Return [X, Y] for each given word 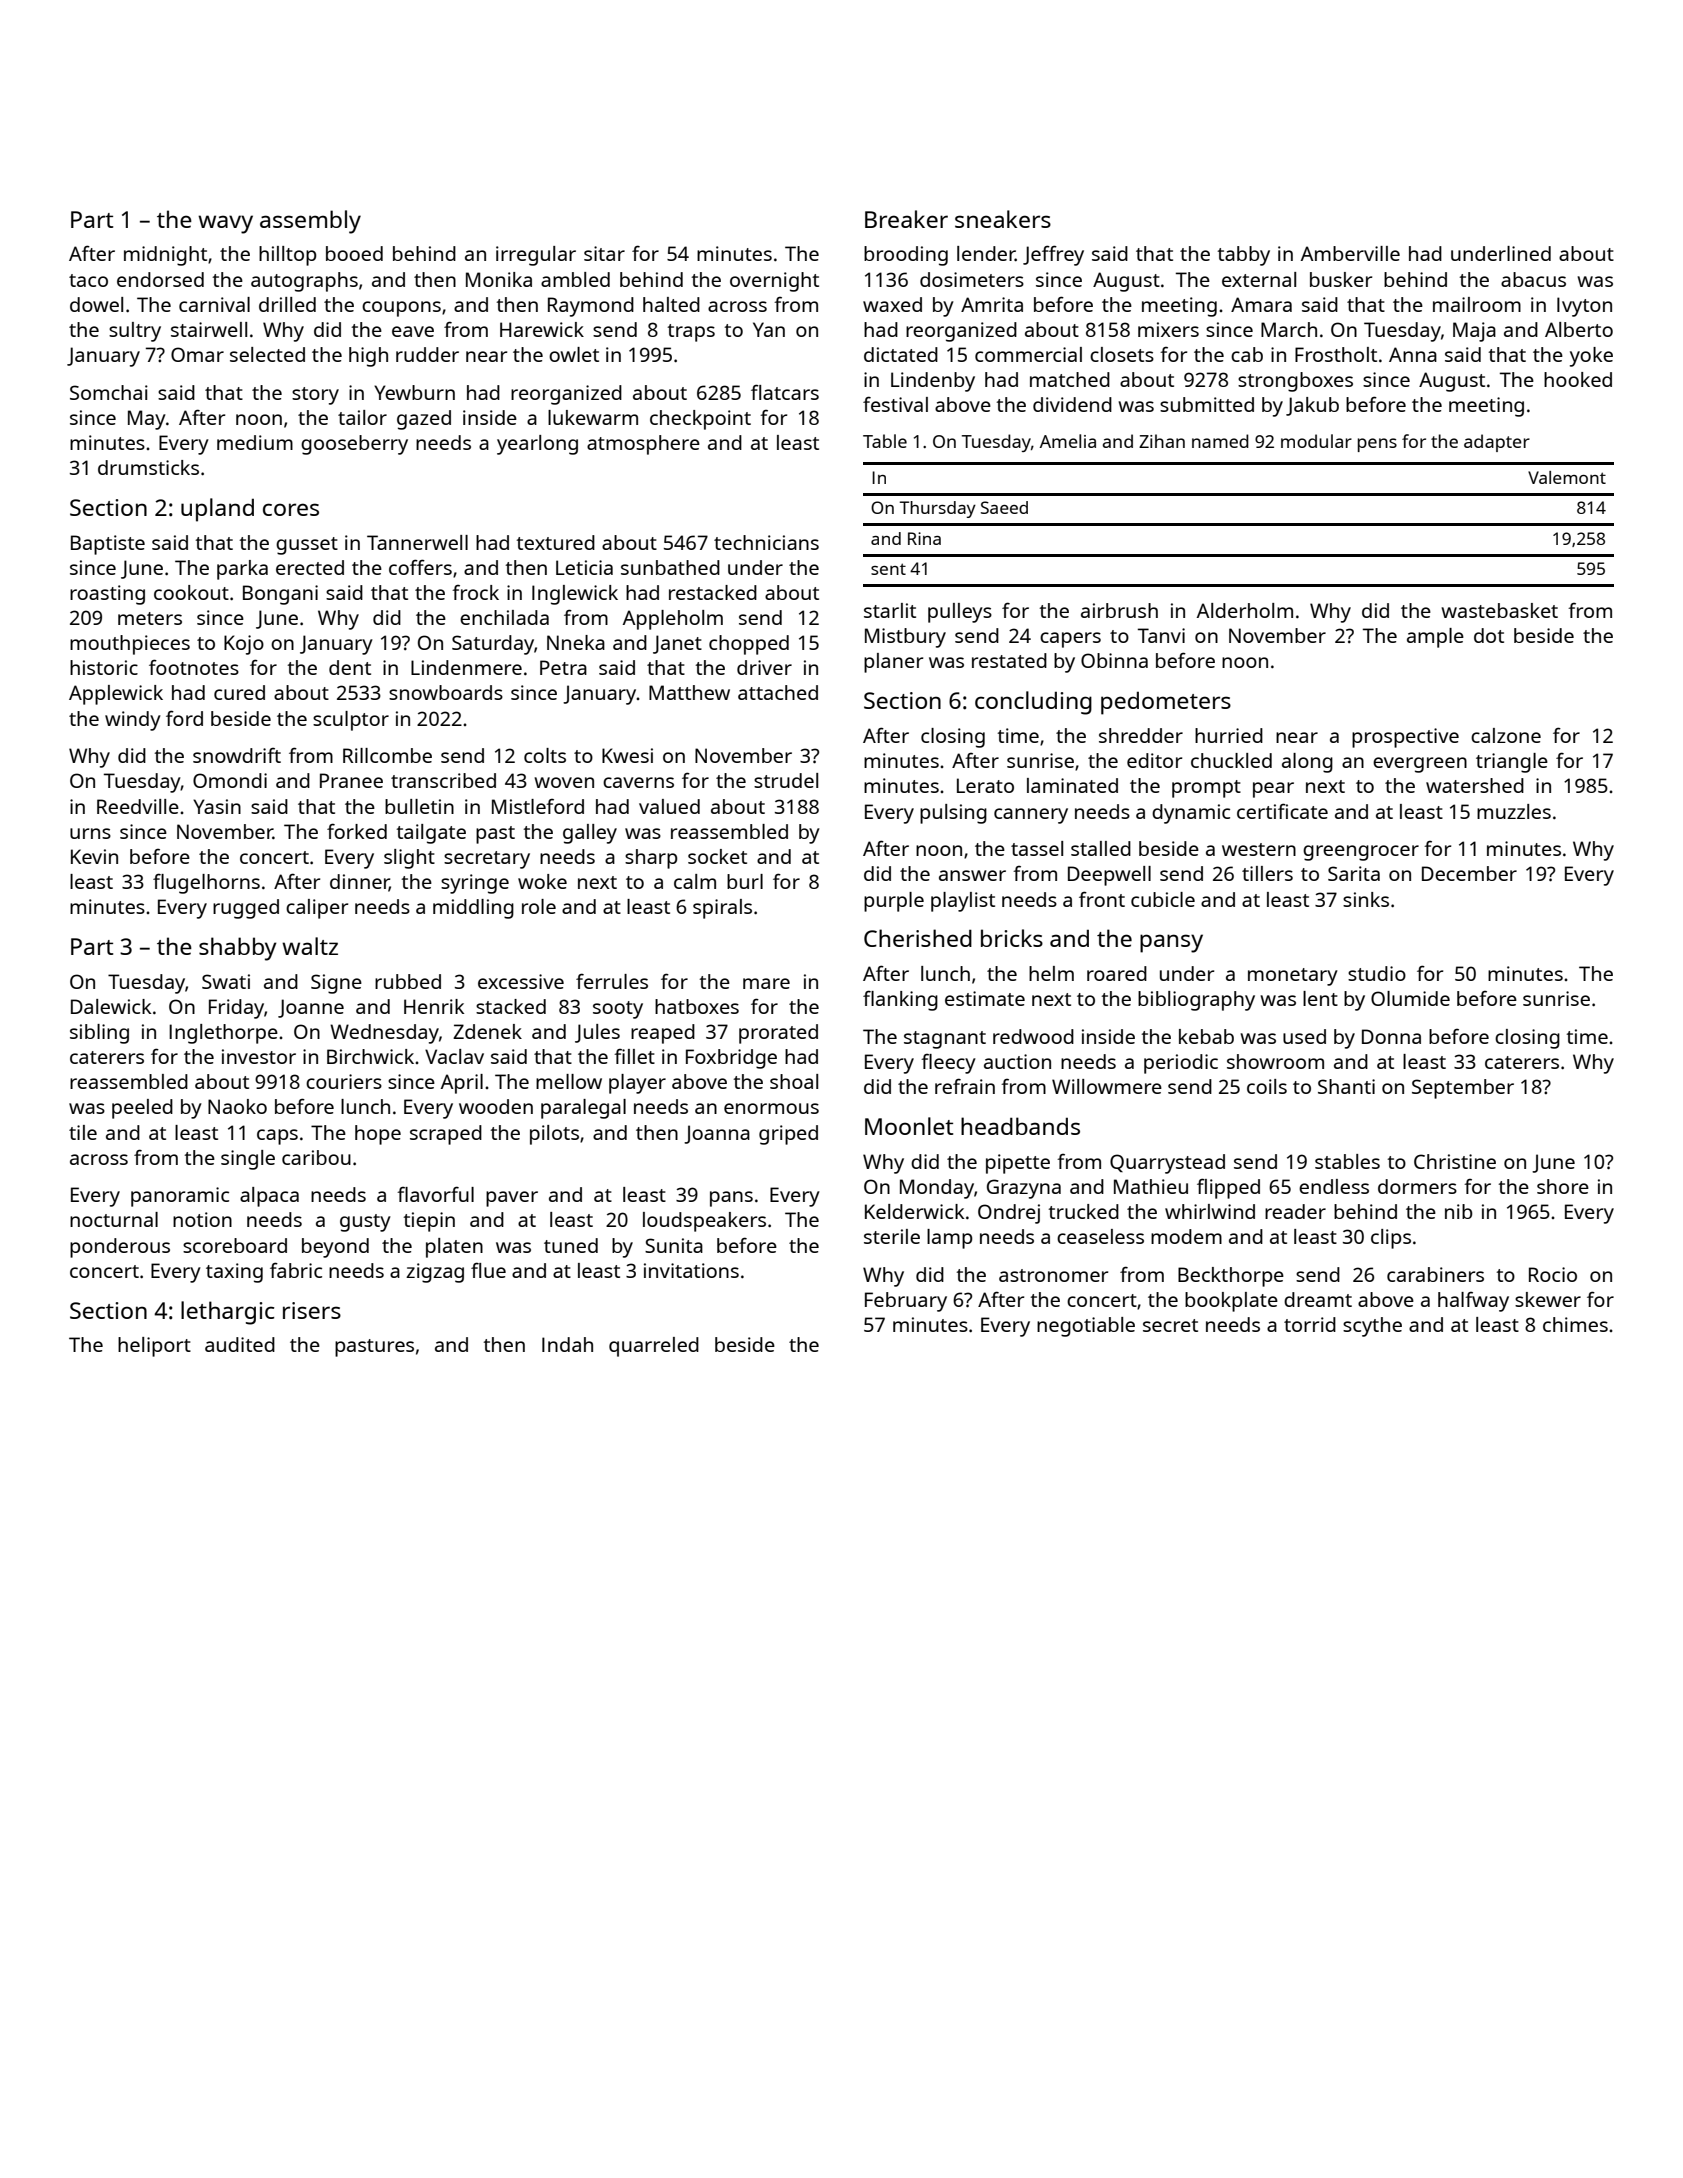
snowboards [446, 692]
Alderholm [1245, 610]
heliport [154, 1347]
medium [255, 442]
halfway [1473, 1302]
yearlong [537, 445]
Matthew [689, 692]
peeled [142, 1109]
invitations [691, 1270]
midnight [165, 256]
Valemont [1567, 477]
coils [1267, 1086]
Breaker [906, 219]
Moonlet [909, 1126]
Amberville [1350, 253]
